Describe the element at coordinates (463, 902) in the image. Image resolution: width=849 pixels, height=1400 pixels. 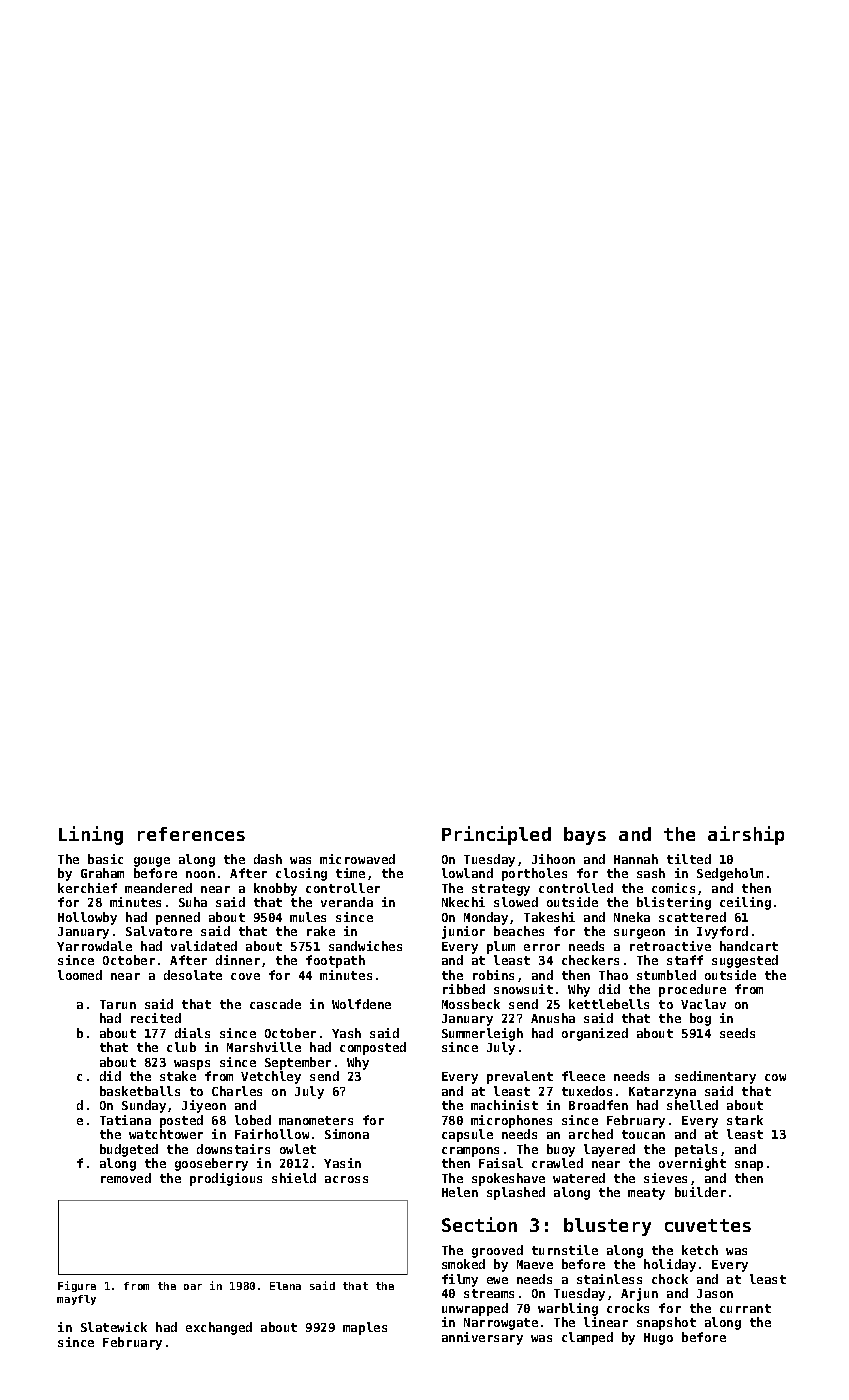
I see `Nkechi` at that location.
